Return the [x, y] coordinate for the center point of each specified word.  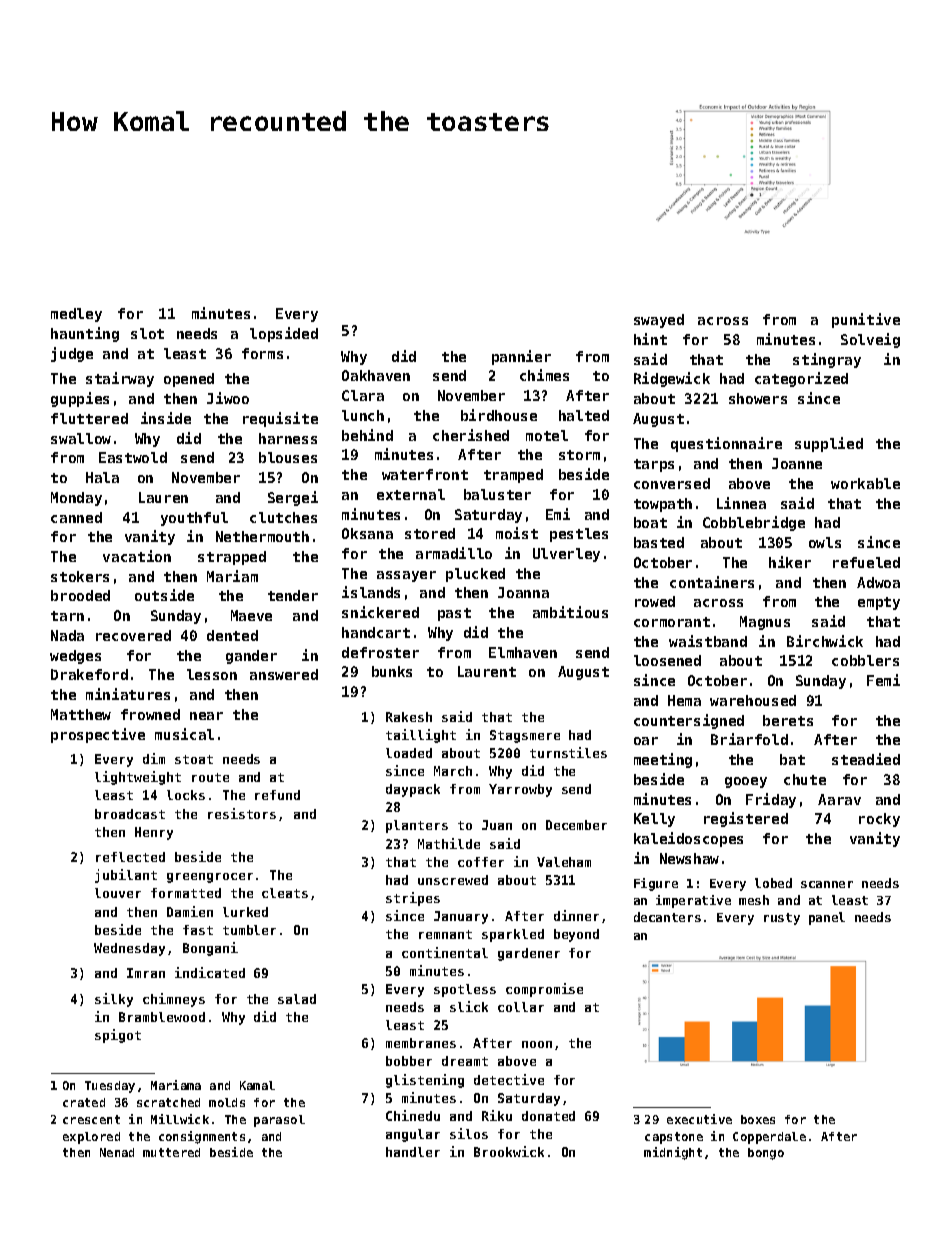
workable [865, 483]
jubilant [126, 876]
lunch [363, 415]
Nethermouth [262, 536]
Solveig [870, 340]
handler [413, 1152]
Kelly [654, 820]
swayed [659, 321]
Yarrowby [520, 790]
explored [91, 1138]
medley [76, 315]
